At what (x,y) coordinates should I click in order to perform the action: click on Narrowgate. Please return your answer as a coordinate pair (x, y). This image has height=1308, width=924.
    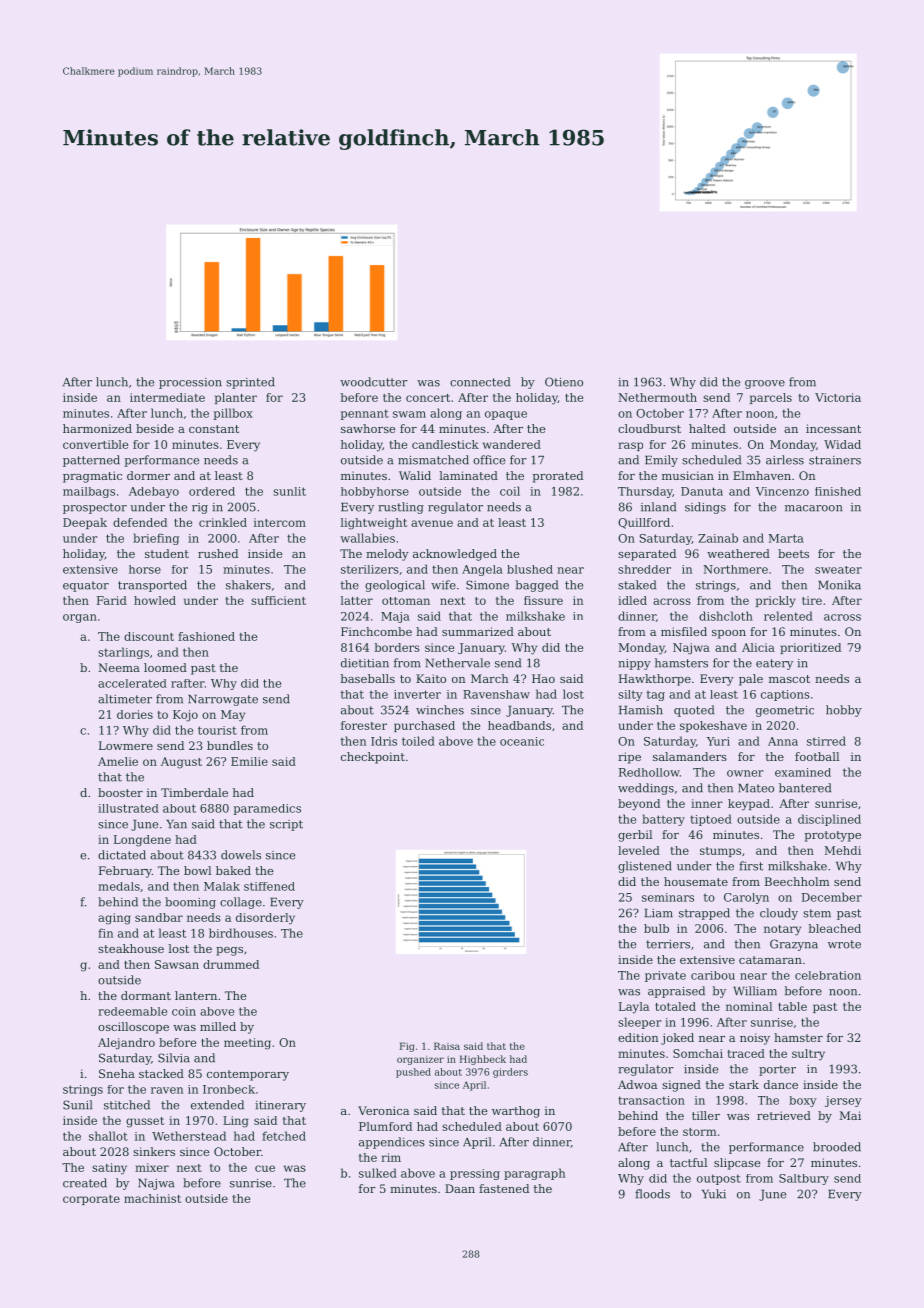
    Looking at the image, I should click on (223, 700).
